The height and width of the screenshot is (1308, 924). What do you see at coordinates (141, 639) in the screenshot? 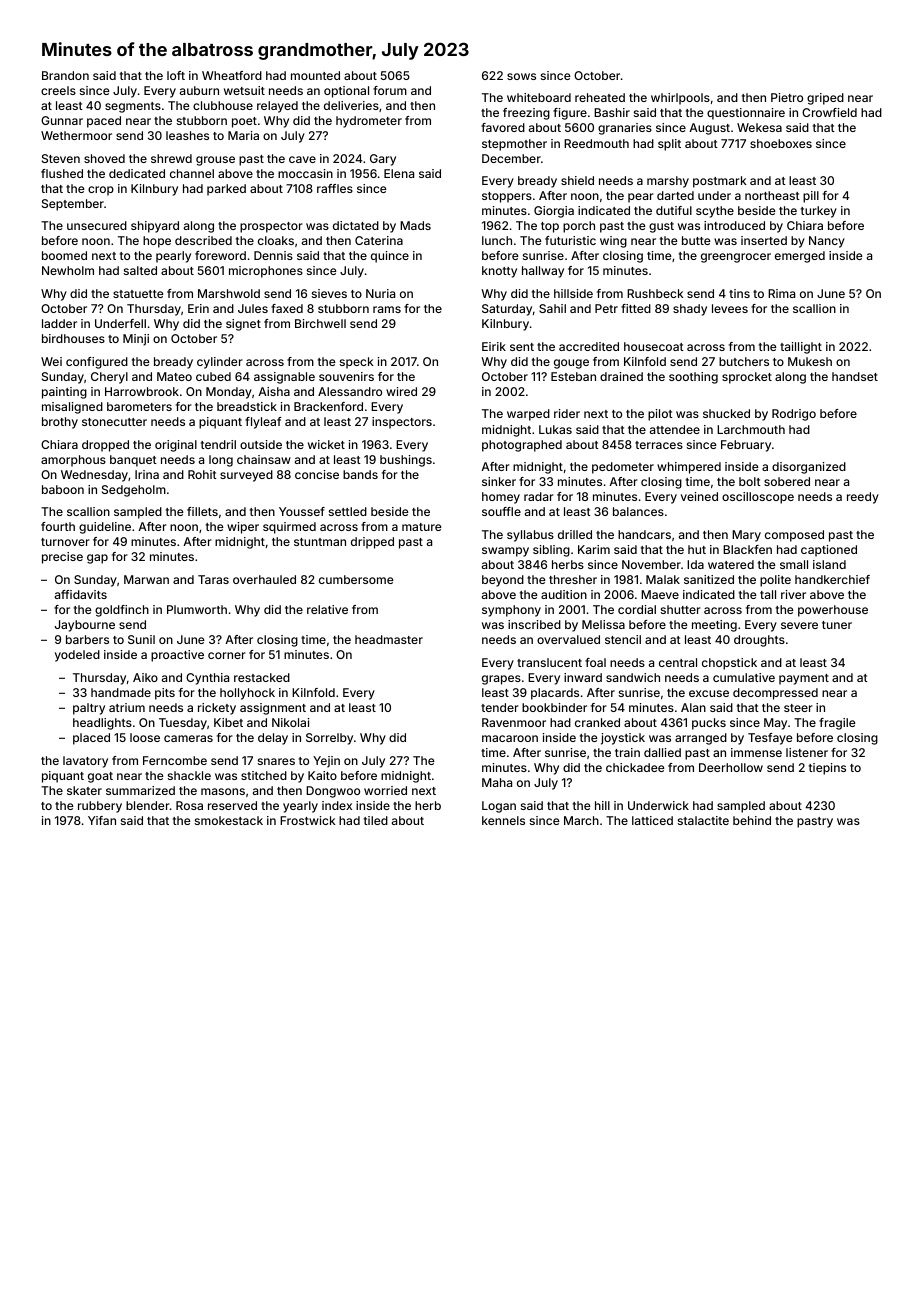
I see `Sunil` at bounding box center [141, 639].
